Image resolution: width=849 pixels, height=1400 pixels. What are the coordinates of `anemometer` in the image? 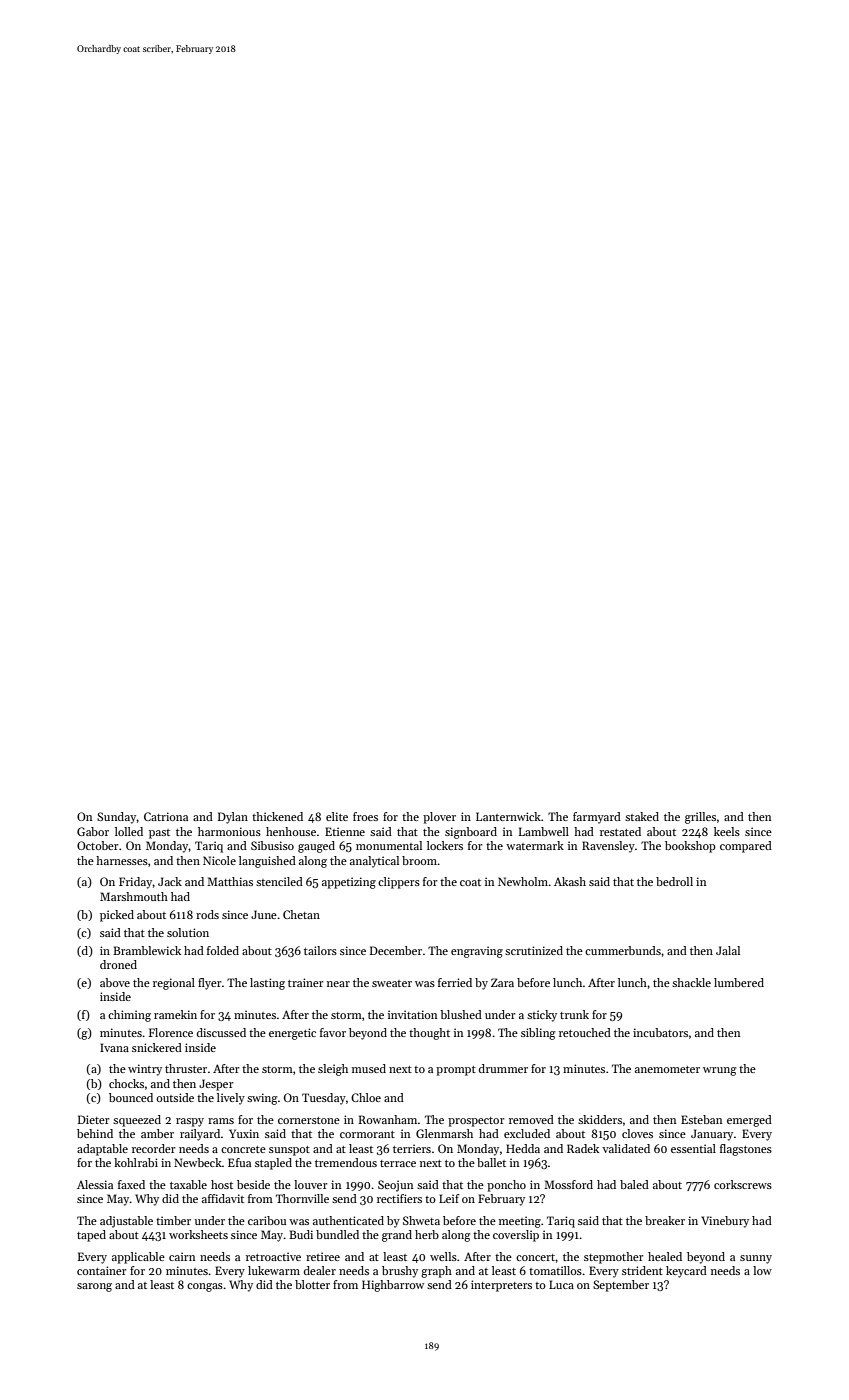 It's located at (667, 1069).
